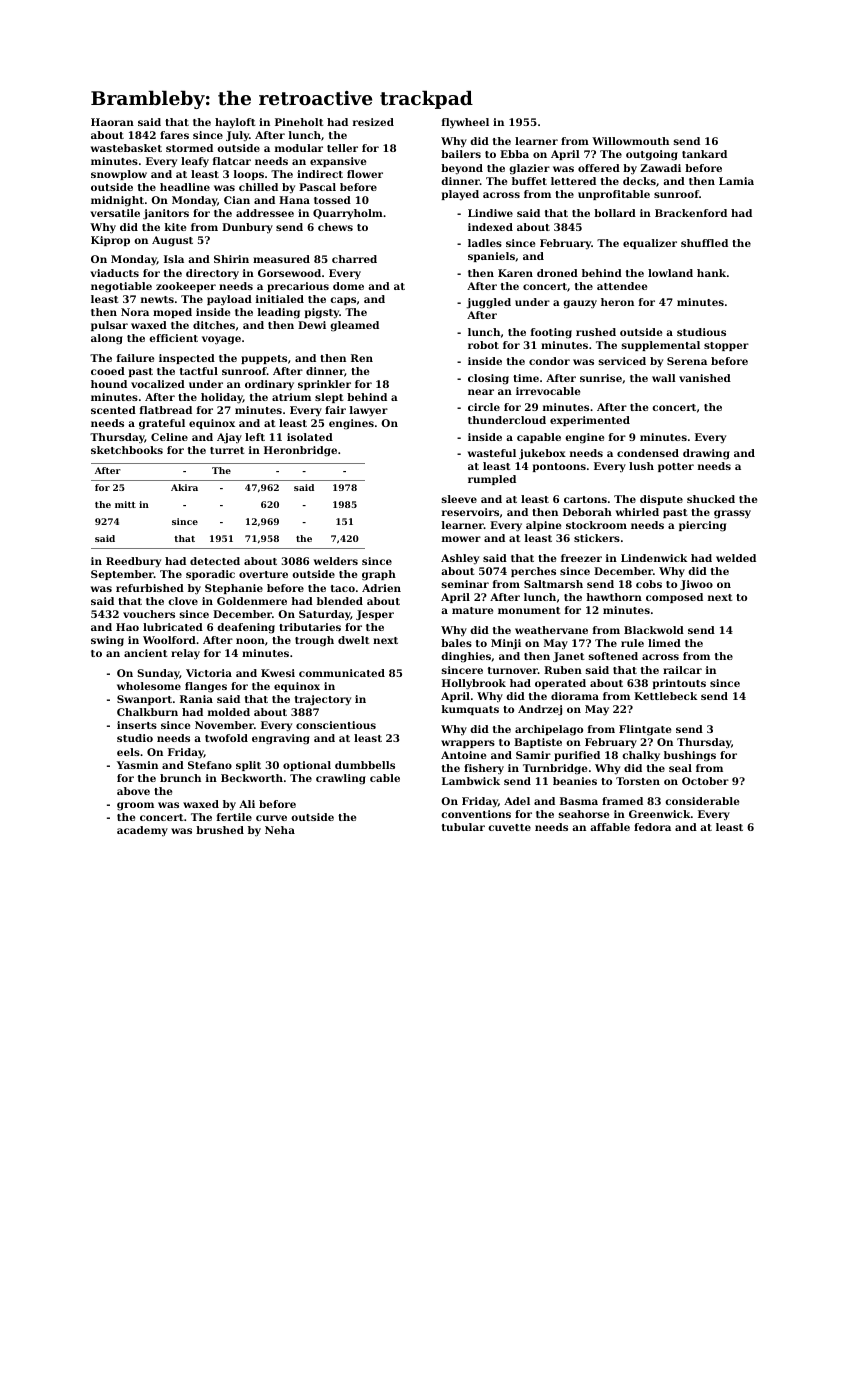  I want to click on above, so click(133, 791).
